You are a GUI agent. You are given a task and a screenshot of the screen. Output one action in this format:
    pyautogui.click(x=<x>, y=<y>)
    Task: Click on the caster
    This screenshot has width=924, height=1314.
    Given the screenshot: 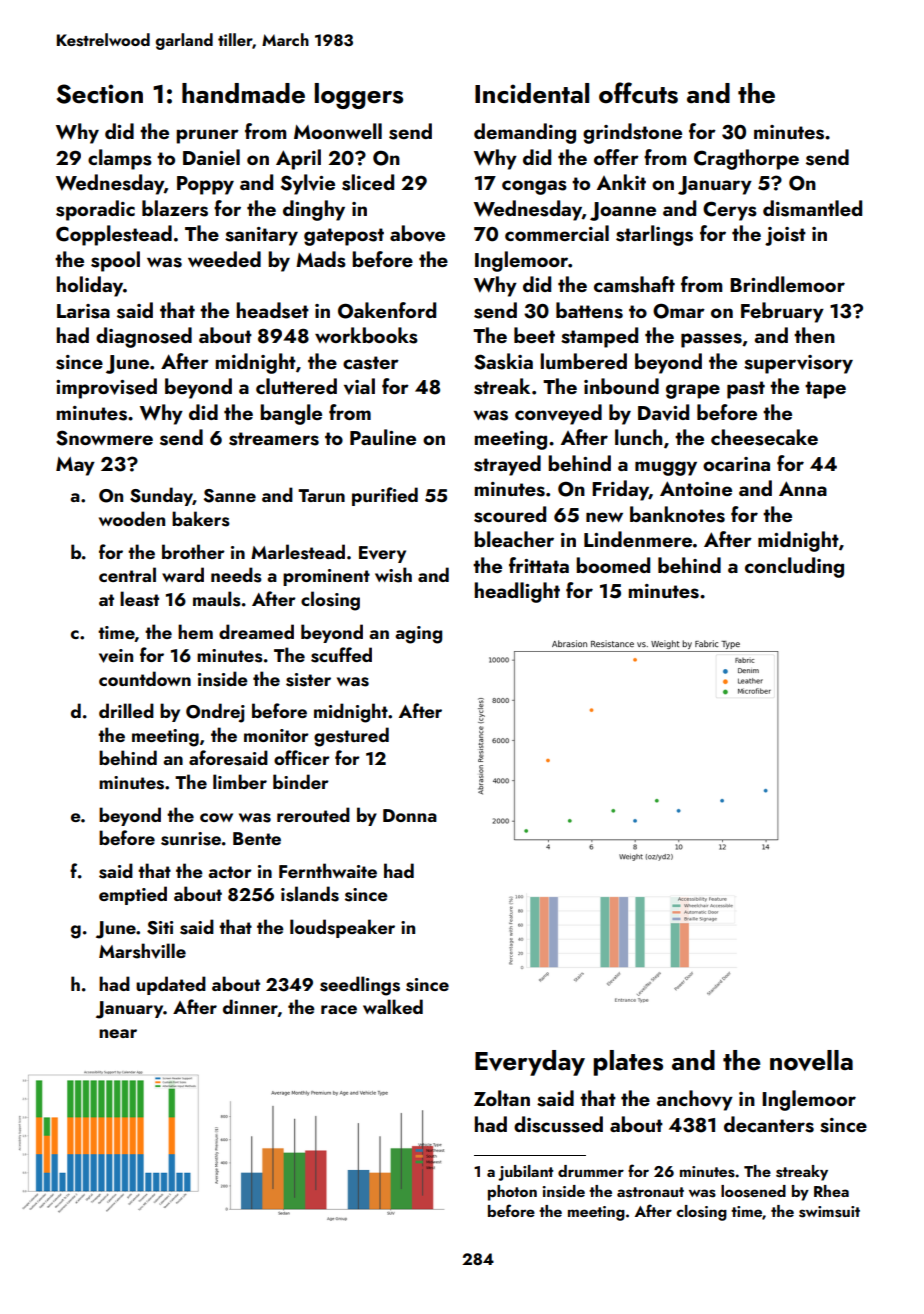 What is the action you would take?
    pyautogui.click(x=371, y=363)
